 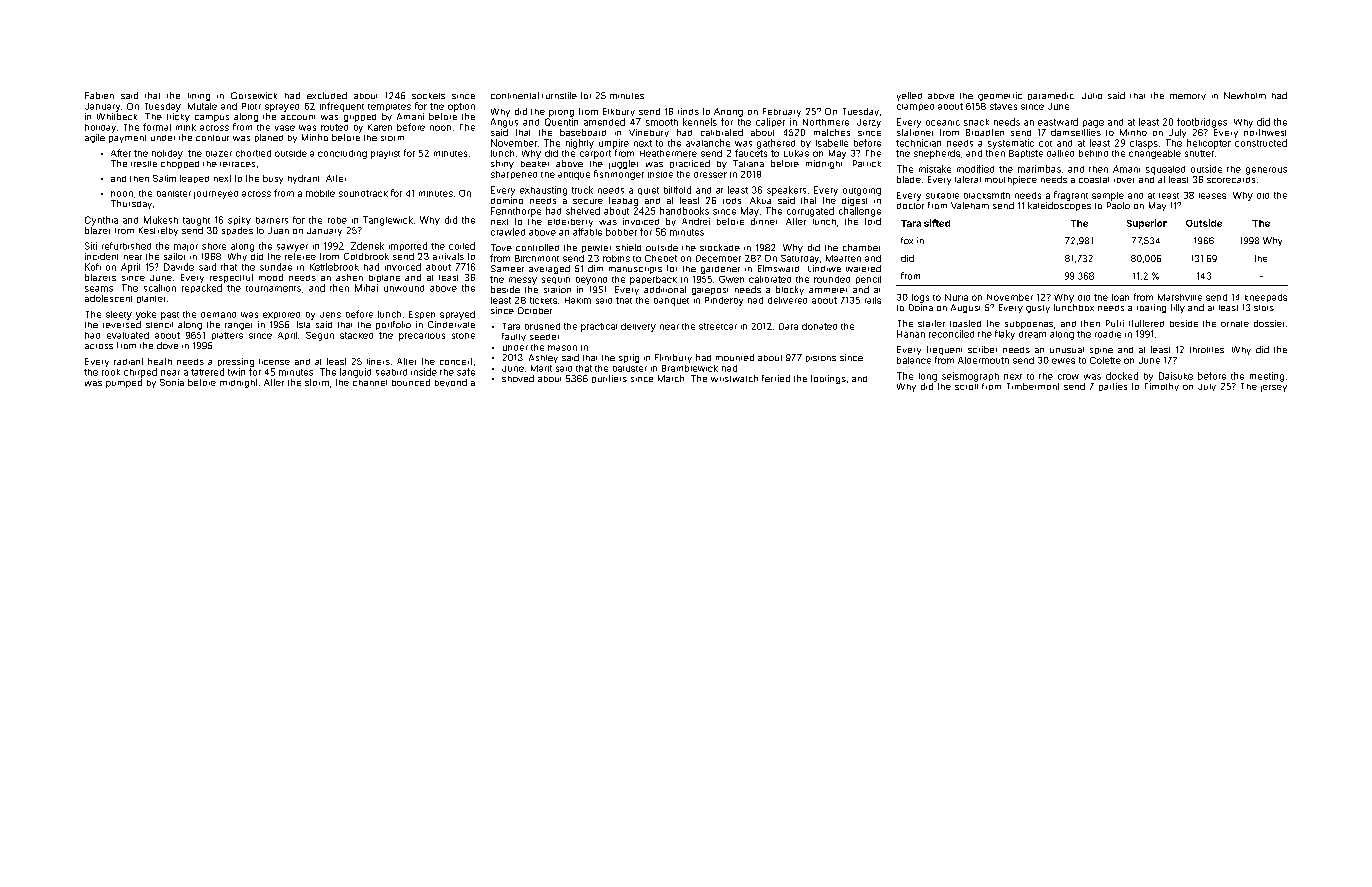 I want to click on Julio, so click(x=1092, y=96).
